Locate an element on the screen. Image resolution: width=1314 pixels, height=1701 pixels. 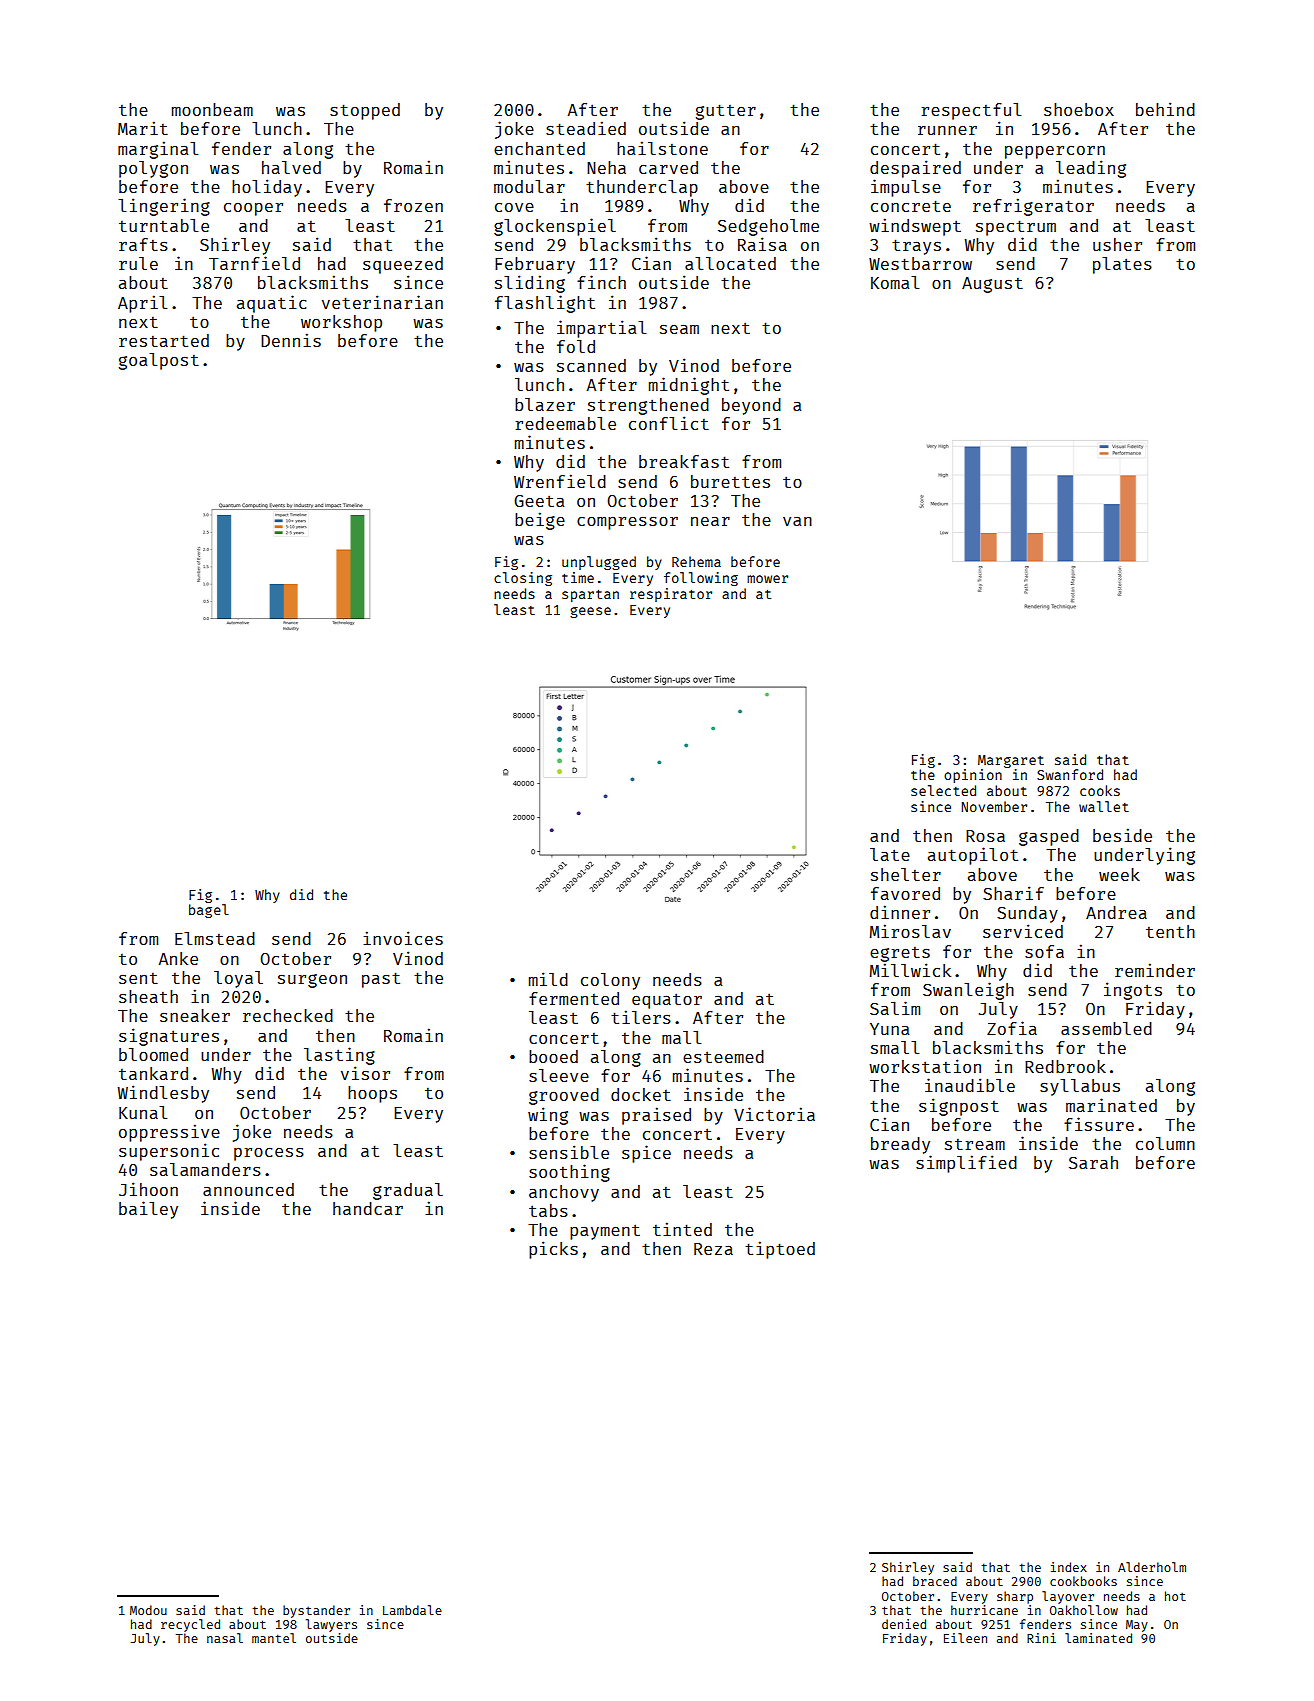
simplified is located at coordinates (966, 1164).
